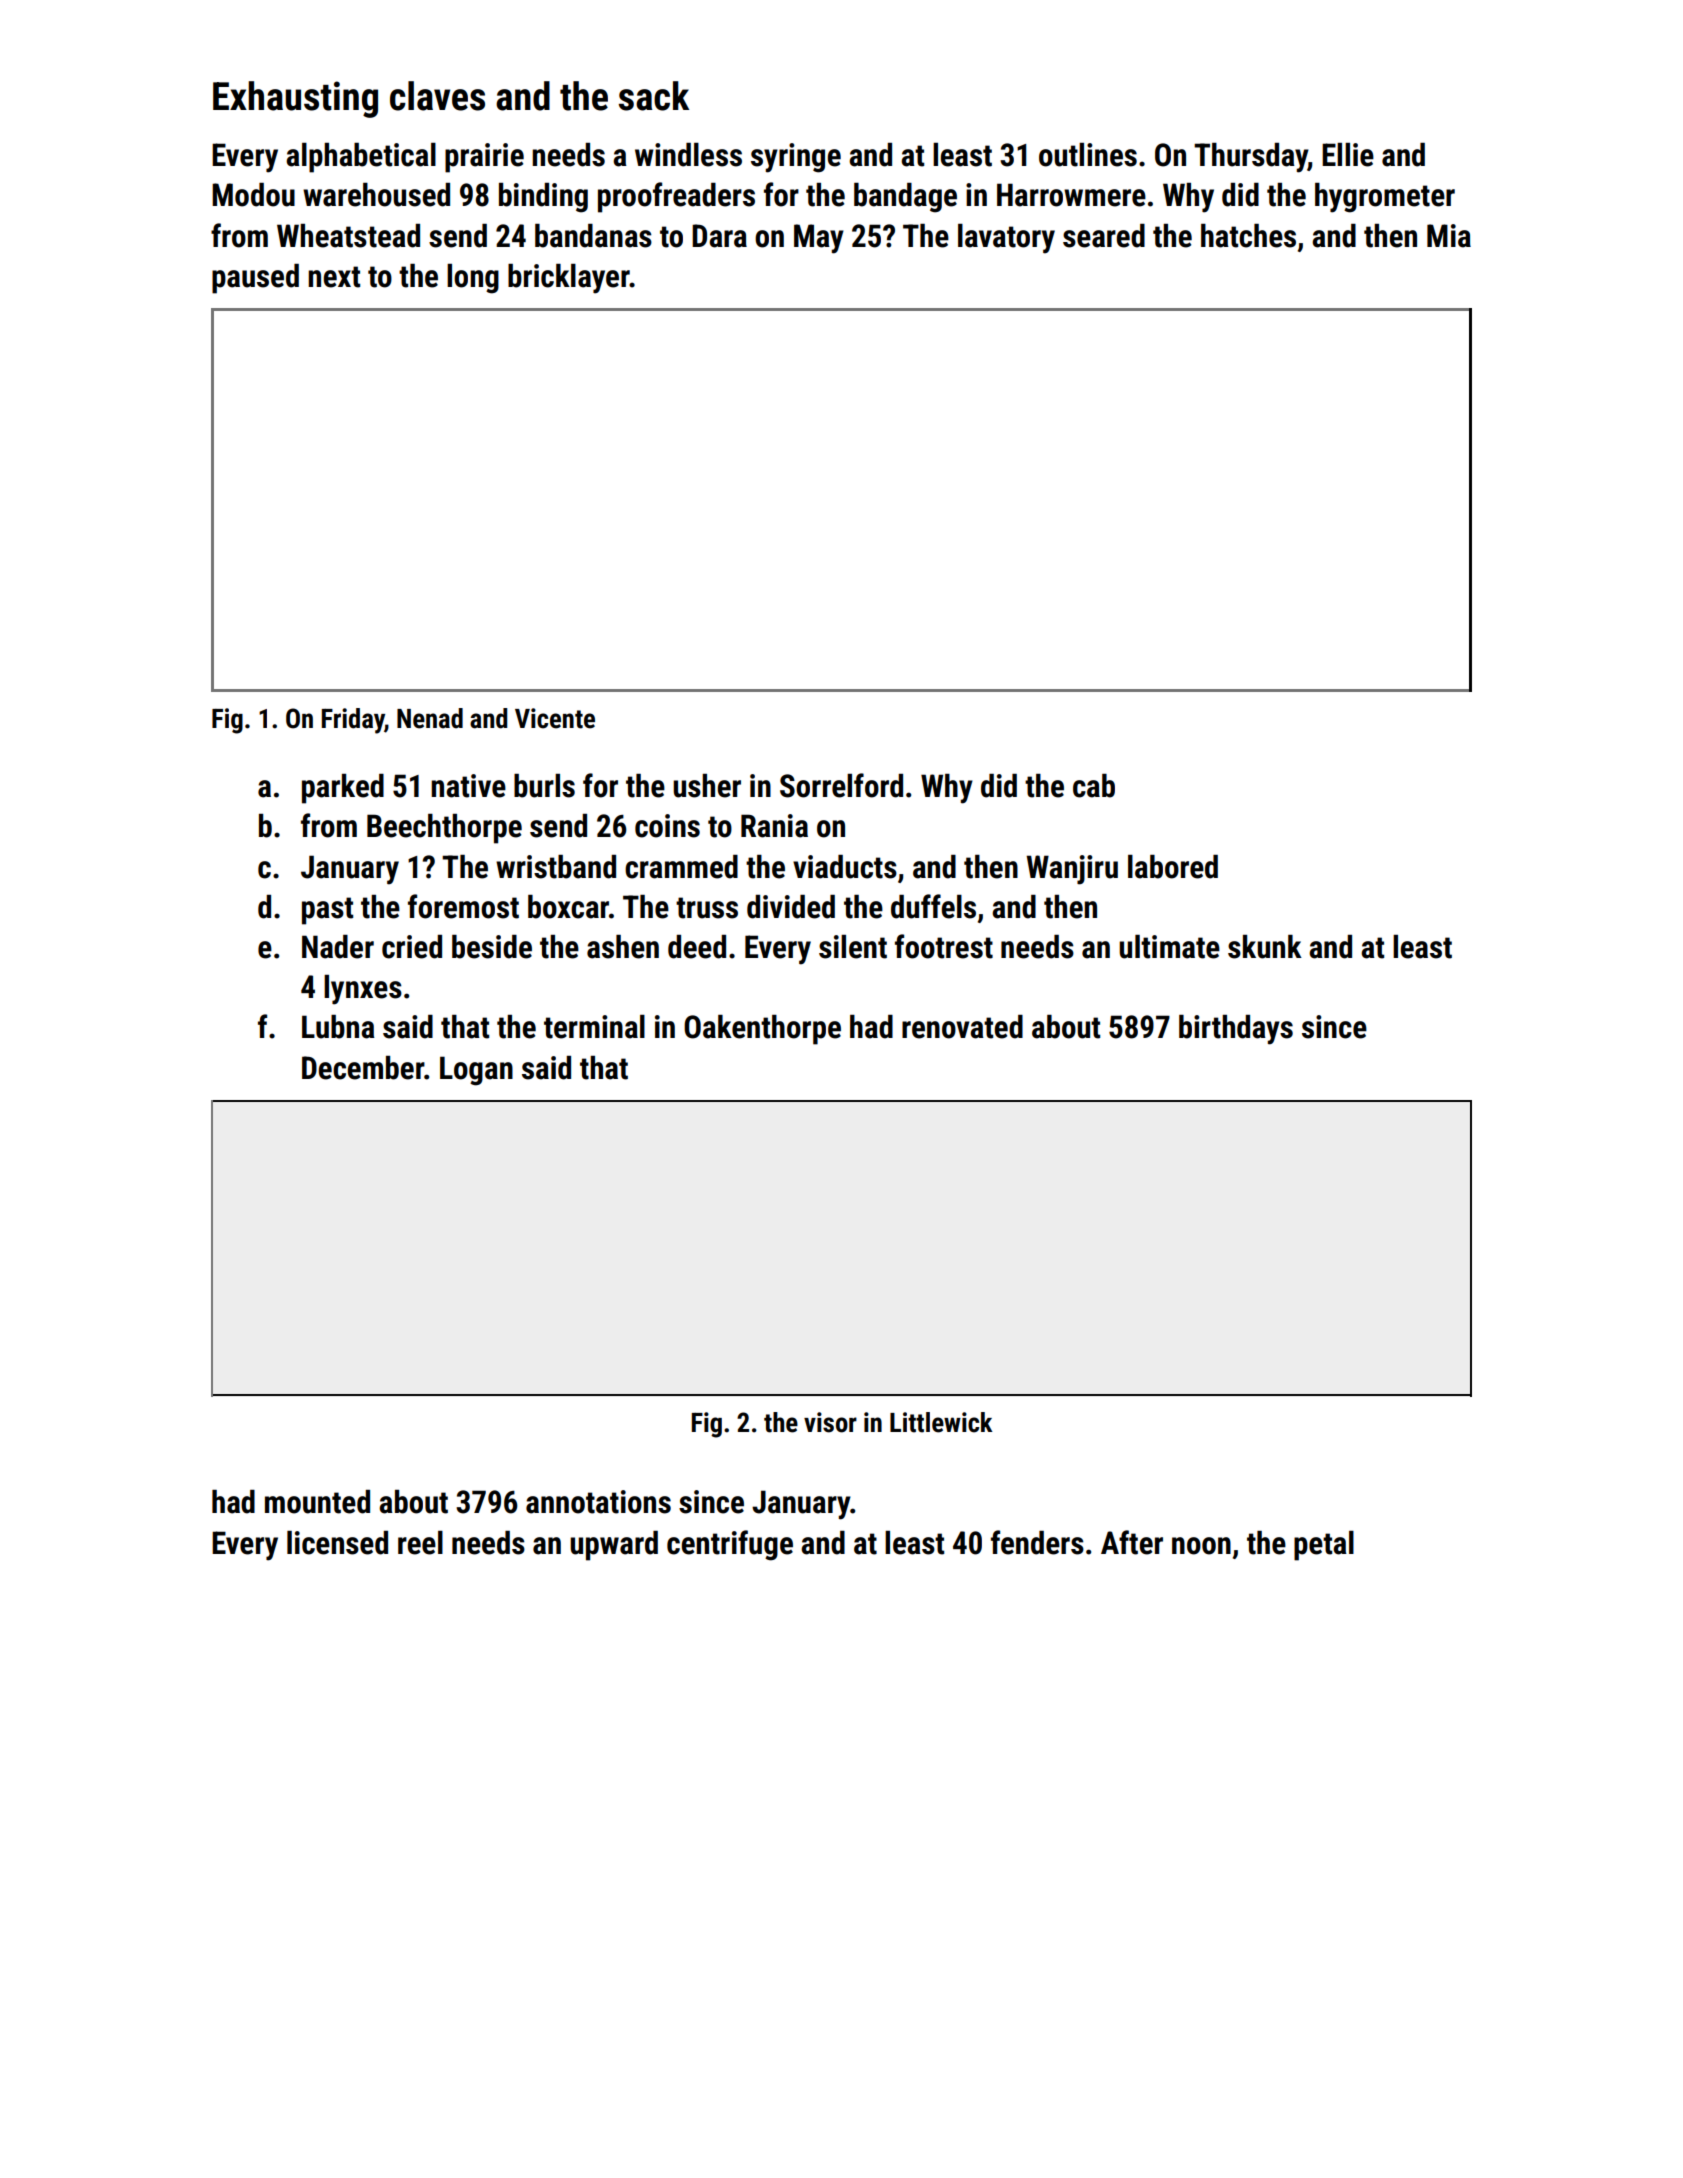 This screenshot has height=2178, width=1683. Describe the element at coordinates (484, 158) in the screenshot. I see `prairie` at that location.
